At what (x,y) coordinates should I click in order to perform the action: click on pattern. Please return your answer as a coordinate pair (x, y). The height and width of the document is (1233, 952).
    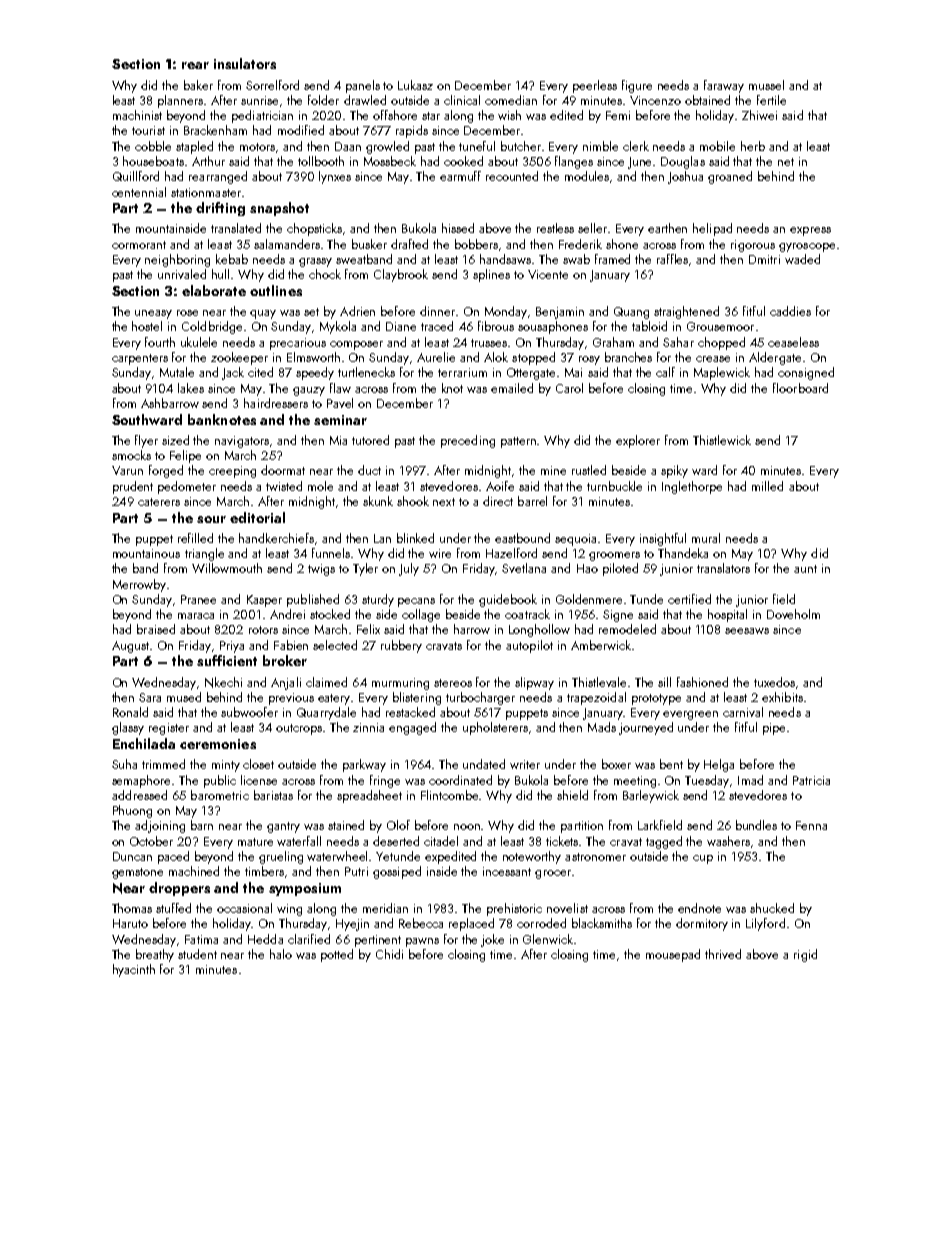
    Looking at the image, I should click on (518, 442).
